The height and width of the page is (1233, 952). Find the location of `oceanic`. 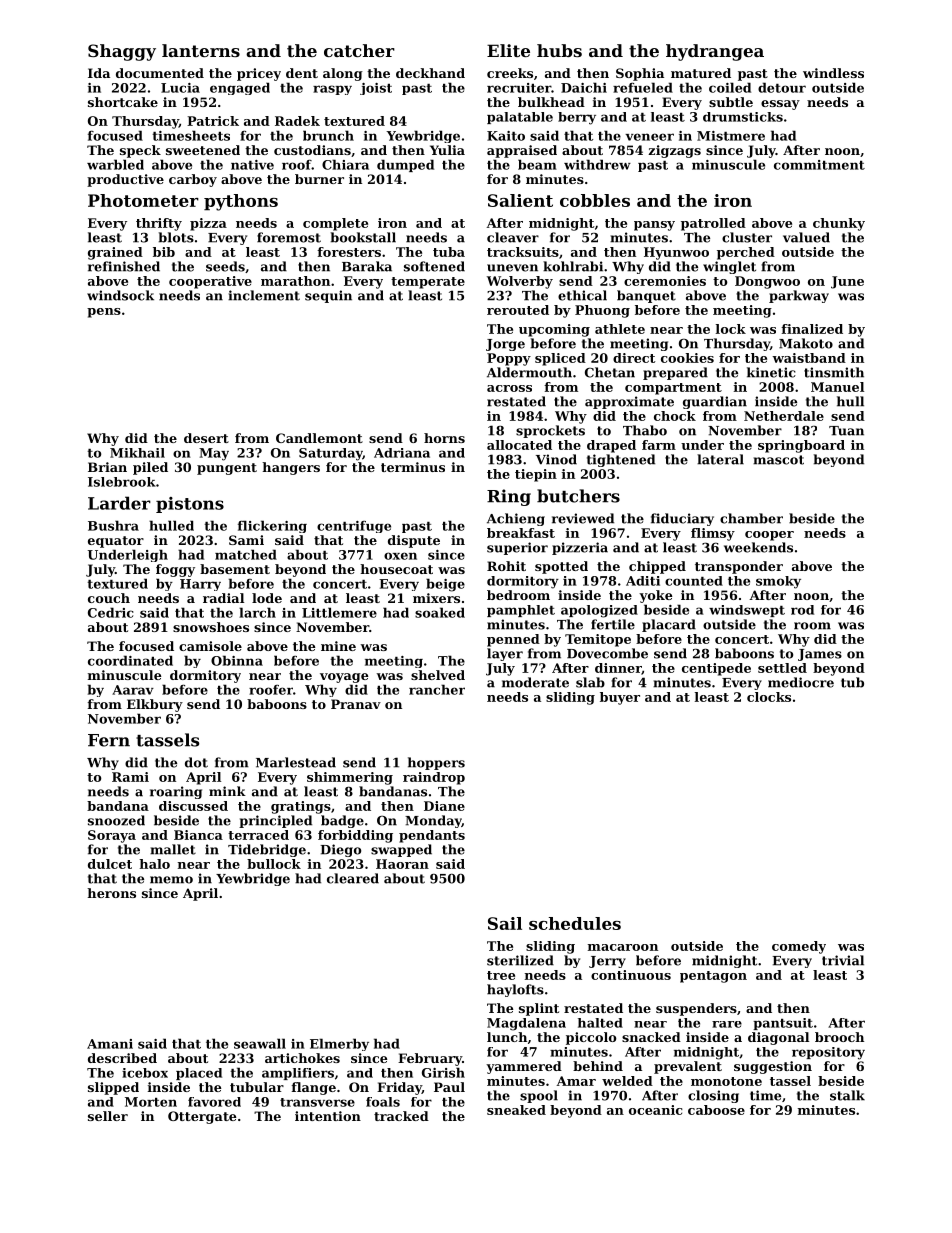

oceanic is located at coordinates (656, 1110).
